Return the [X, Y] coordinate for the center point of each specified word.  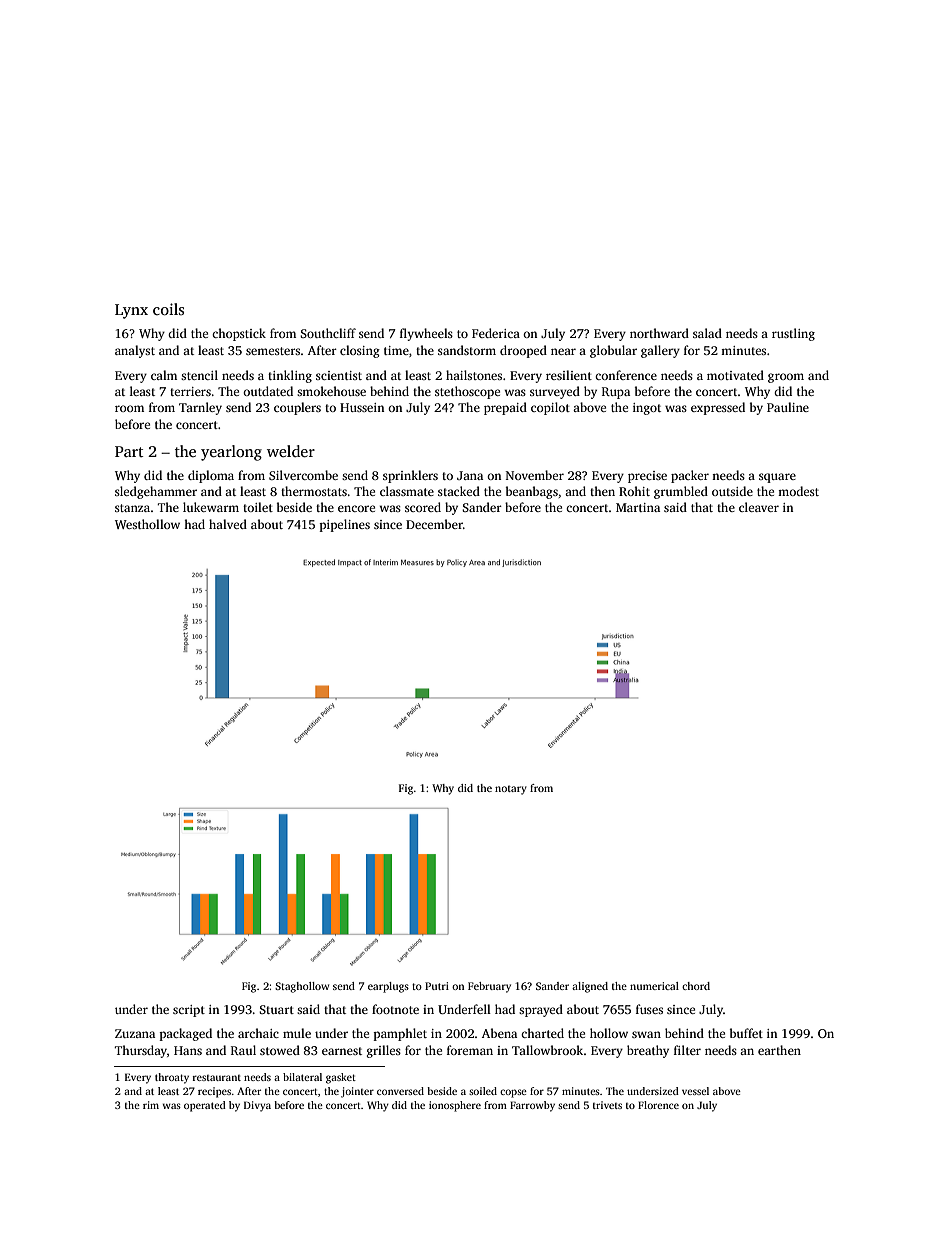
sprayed [541, 1010]
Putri [437, 986]
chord [696, 986]
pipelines [344, 525]
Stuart [276, 1009]
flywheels [426, 334]
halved [228, 524]
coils [168, 309]
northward [659, 333]
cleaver [759, 507]
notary [511, 790]
